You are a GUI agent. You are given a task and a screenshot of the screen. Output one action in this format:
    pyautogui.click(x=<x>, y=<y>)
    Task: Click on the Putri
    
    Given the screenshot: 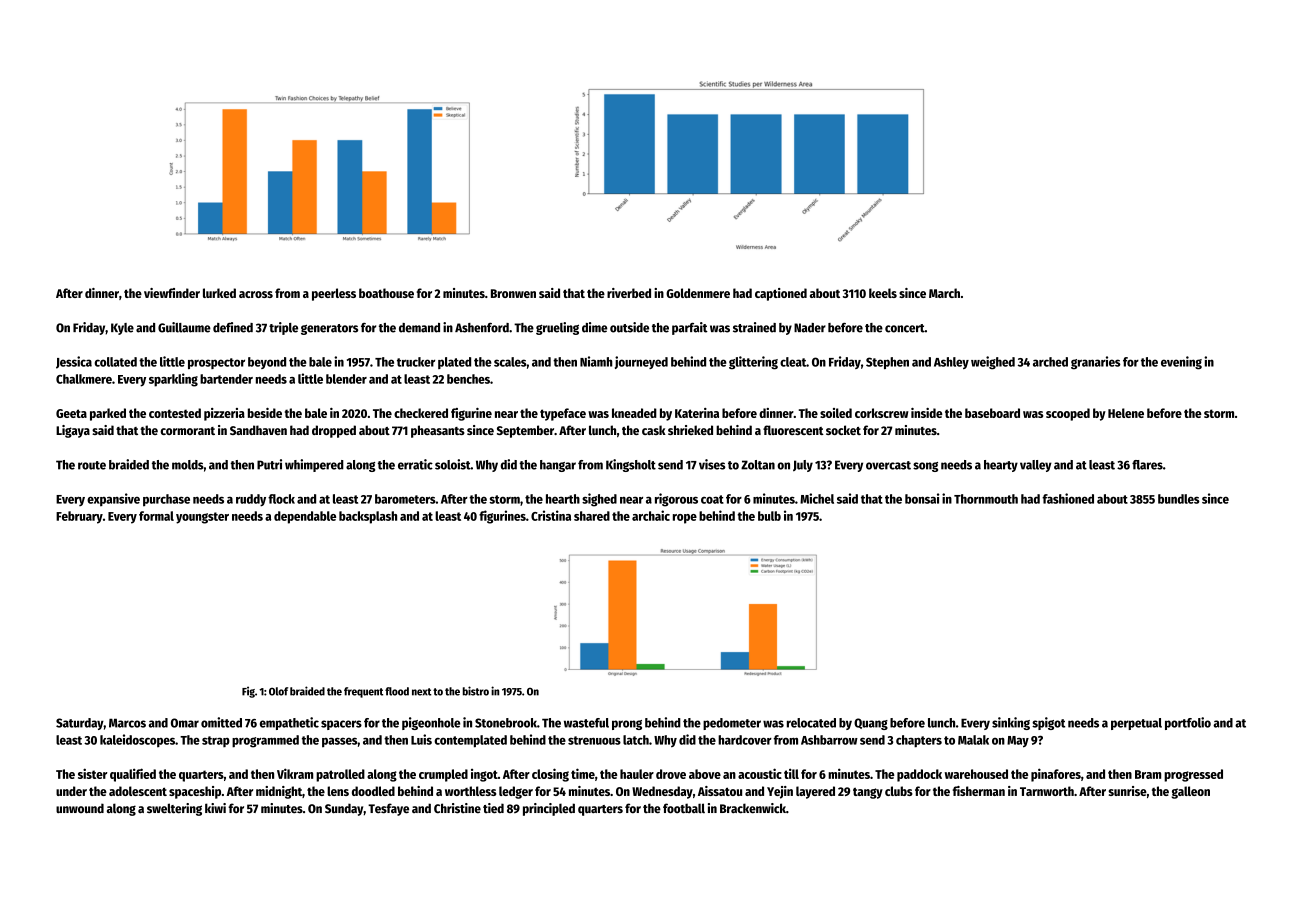 What is the action you would take?
    pyautogui.click(x=269, y=464)
